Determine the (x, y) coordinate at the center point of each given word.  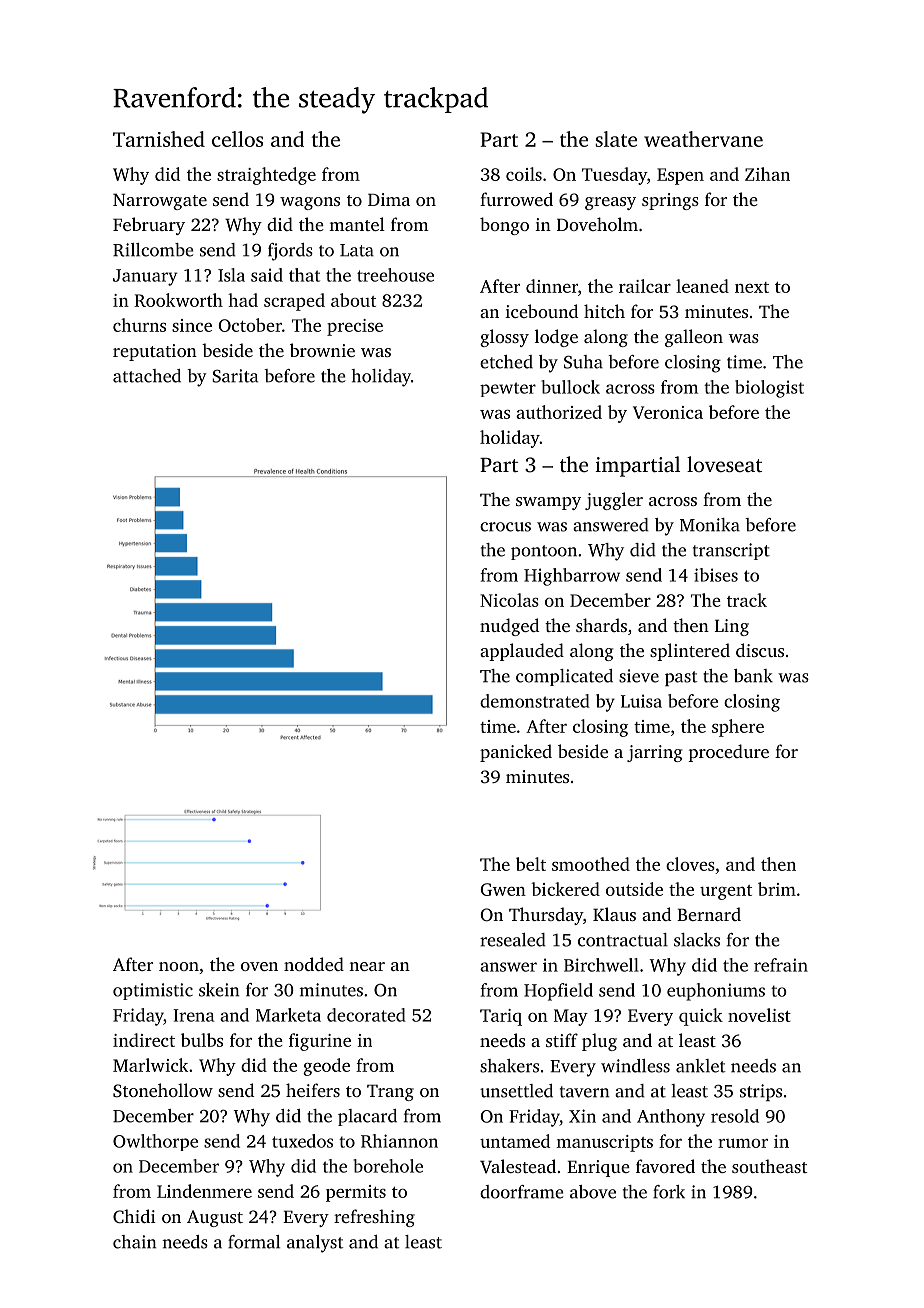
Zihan (767, 174)
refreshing (374, 1218)
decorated (366, 1015)
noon (179, 966)
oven (259, 966)
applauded (522, 652)
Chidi (134, 1216)
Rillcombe (153, 250)
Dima (389, 199)
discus (760, 650)
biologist (769, 389)
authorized (559, 412)
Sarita (235, 376)
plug (599, 1042)
